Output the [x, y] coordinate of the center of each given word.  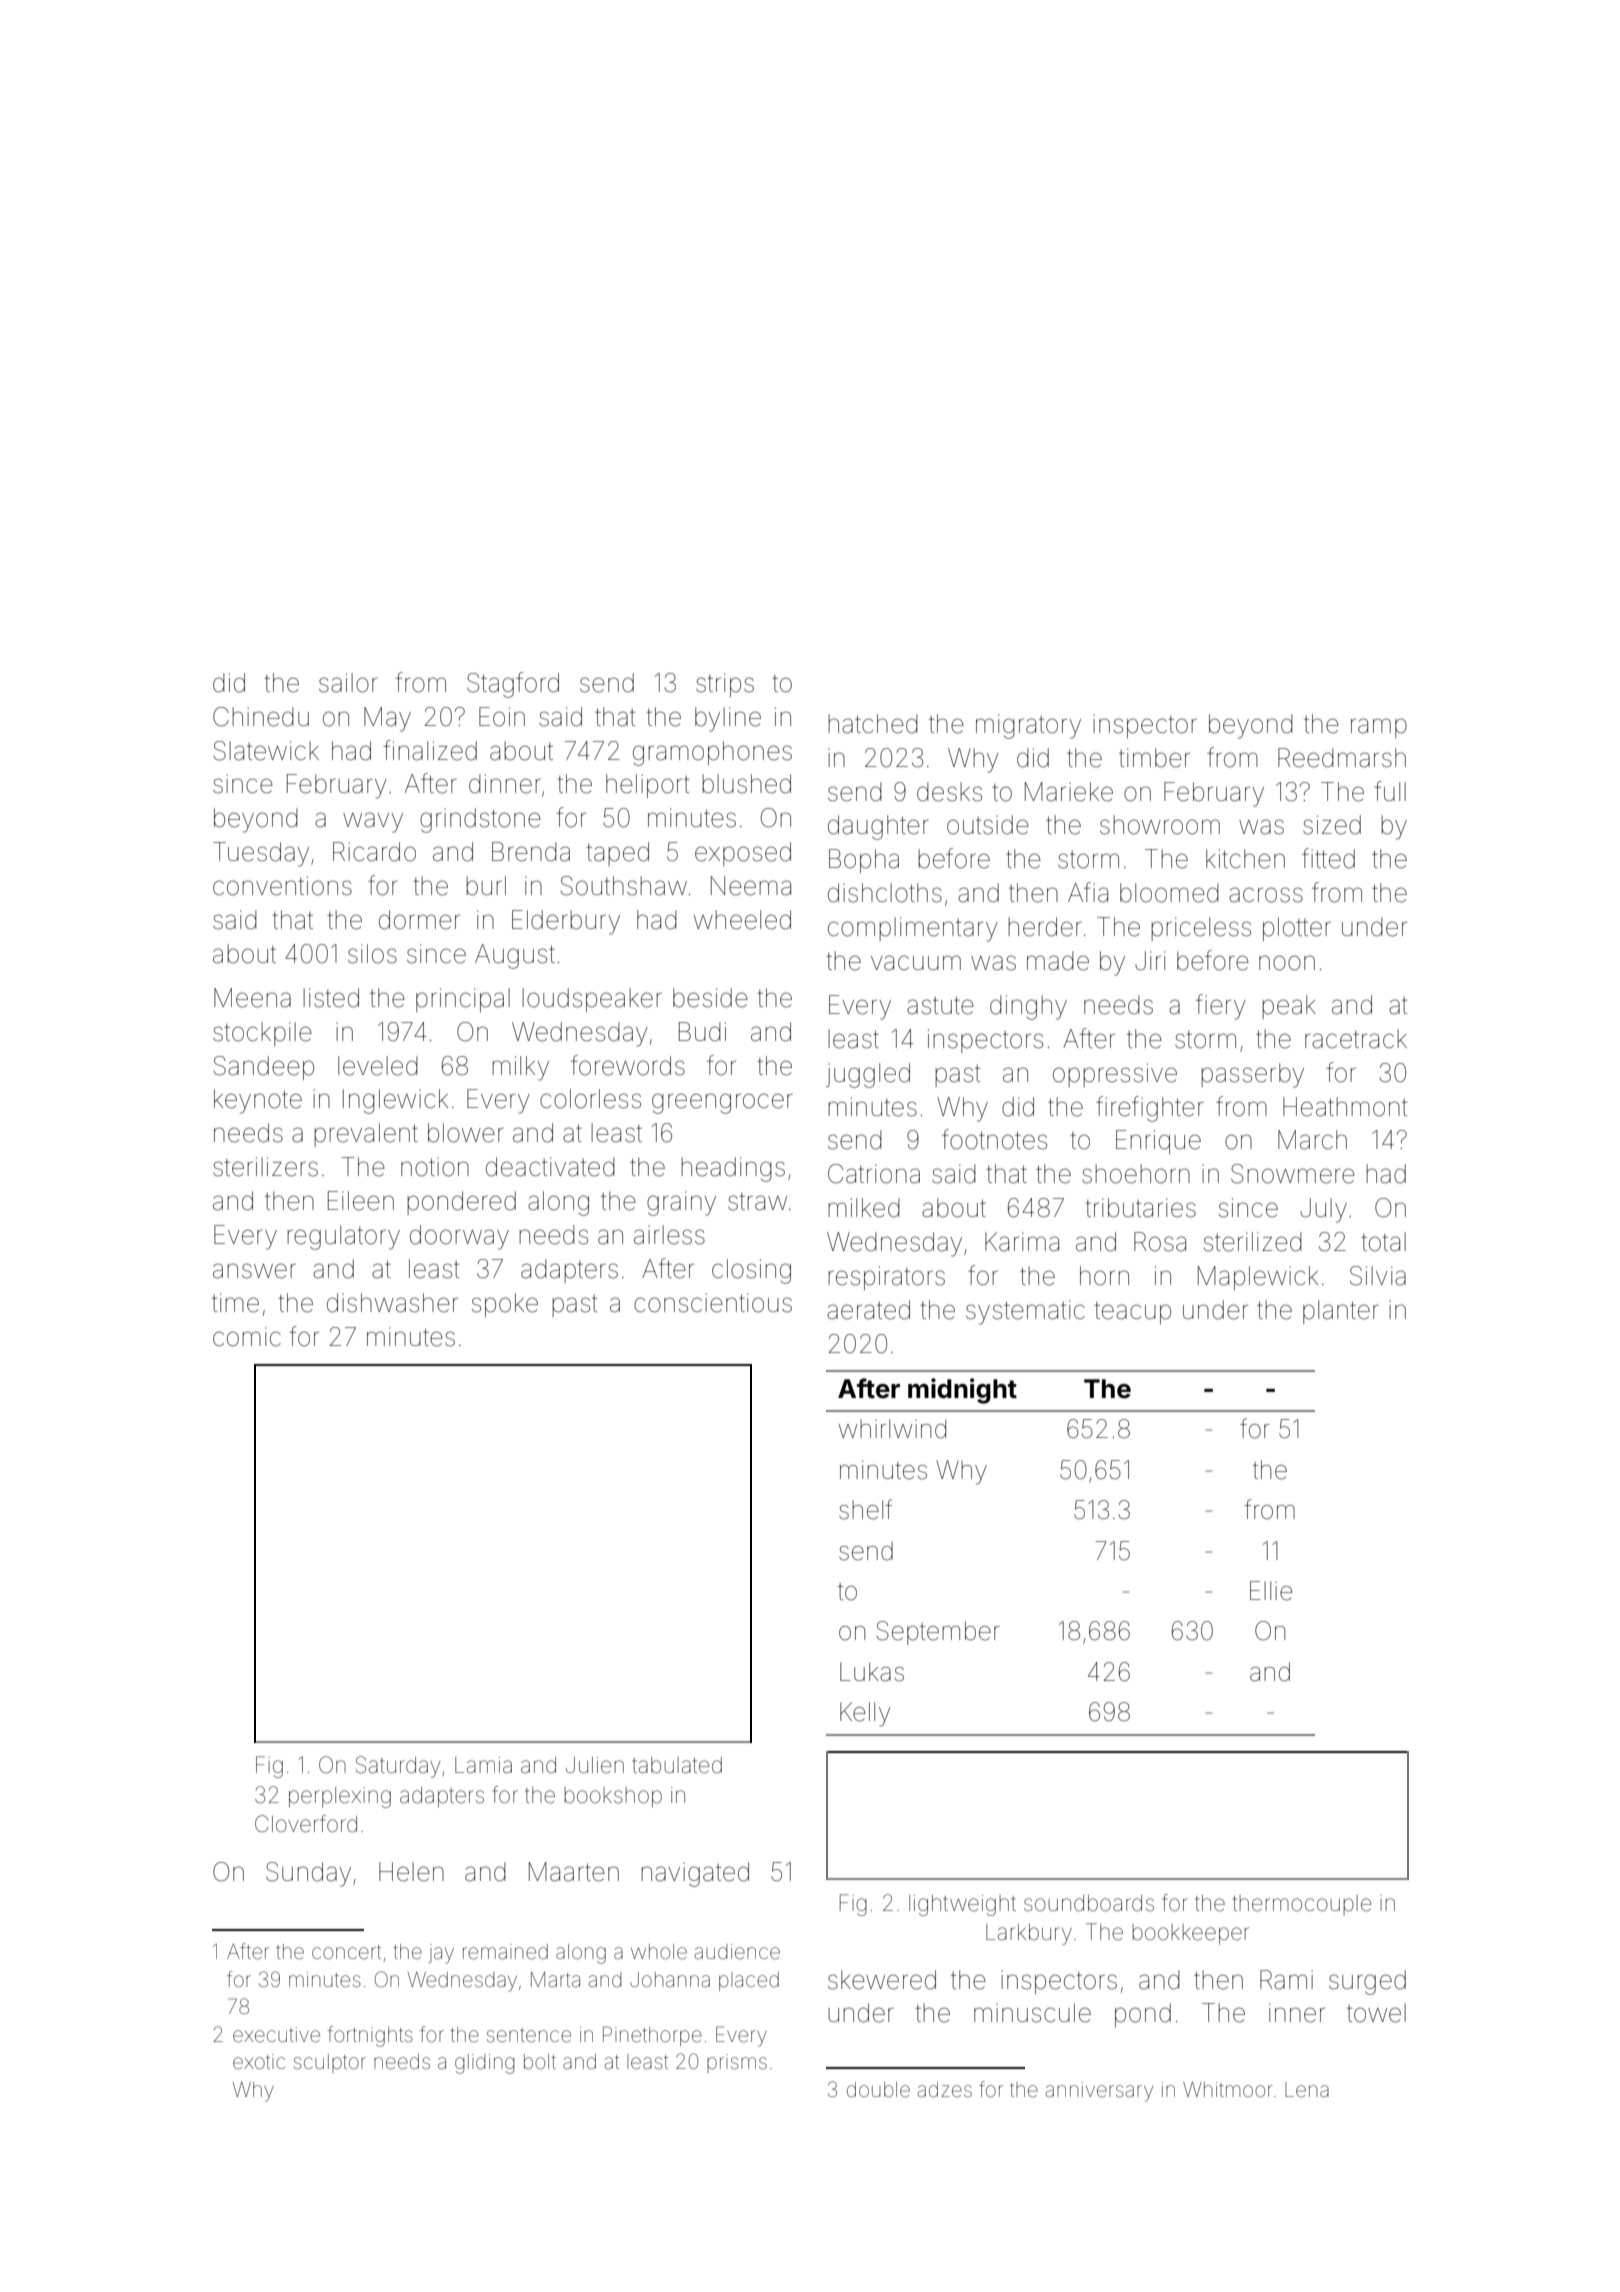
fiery [1221, 1007]
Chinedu [261, 717]
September [938, 1633]
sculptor [330, 2063]
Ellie [1271, 1591]
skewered [882, 1980]
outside [988, 825]
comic [247, 1337]
